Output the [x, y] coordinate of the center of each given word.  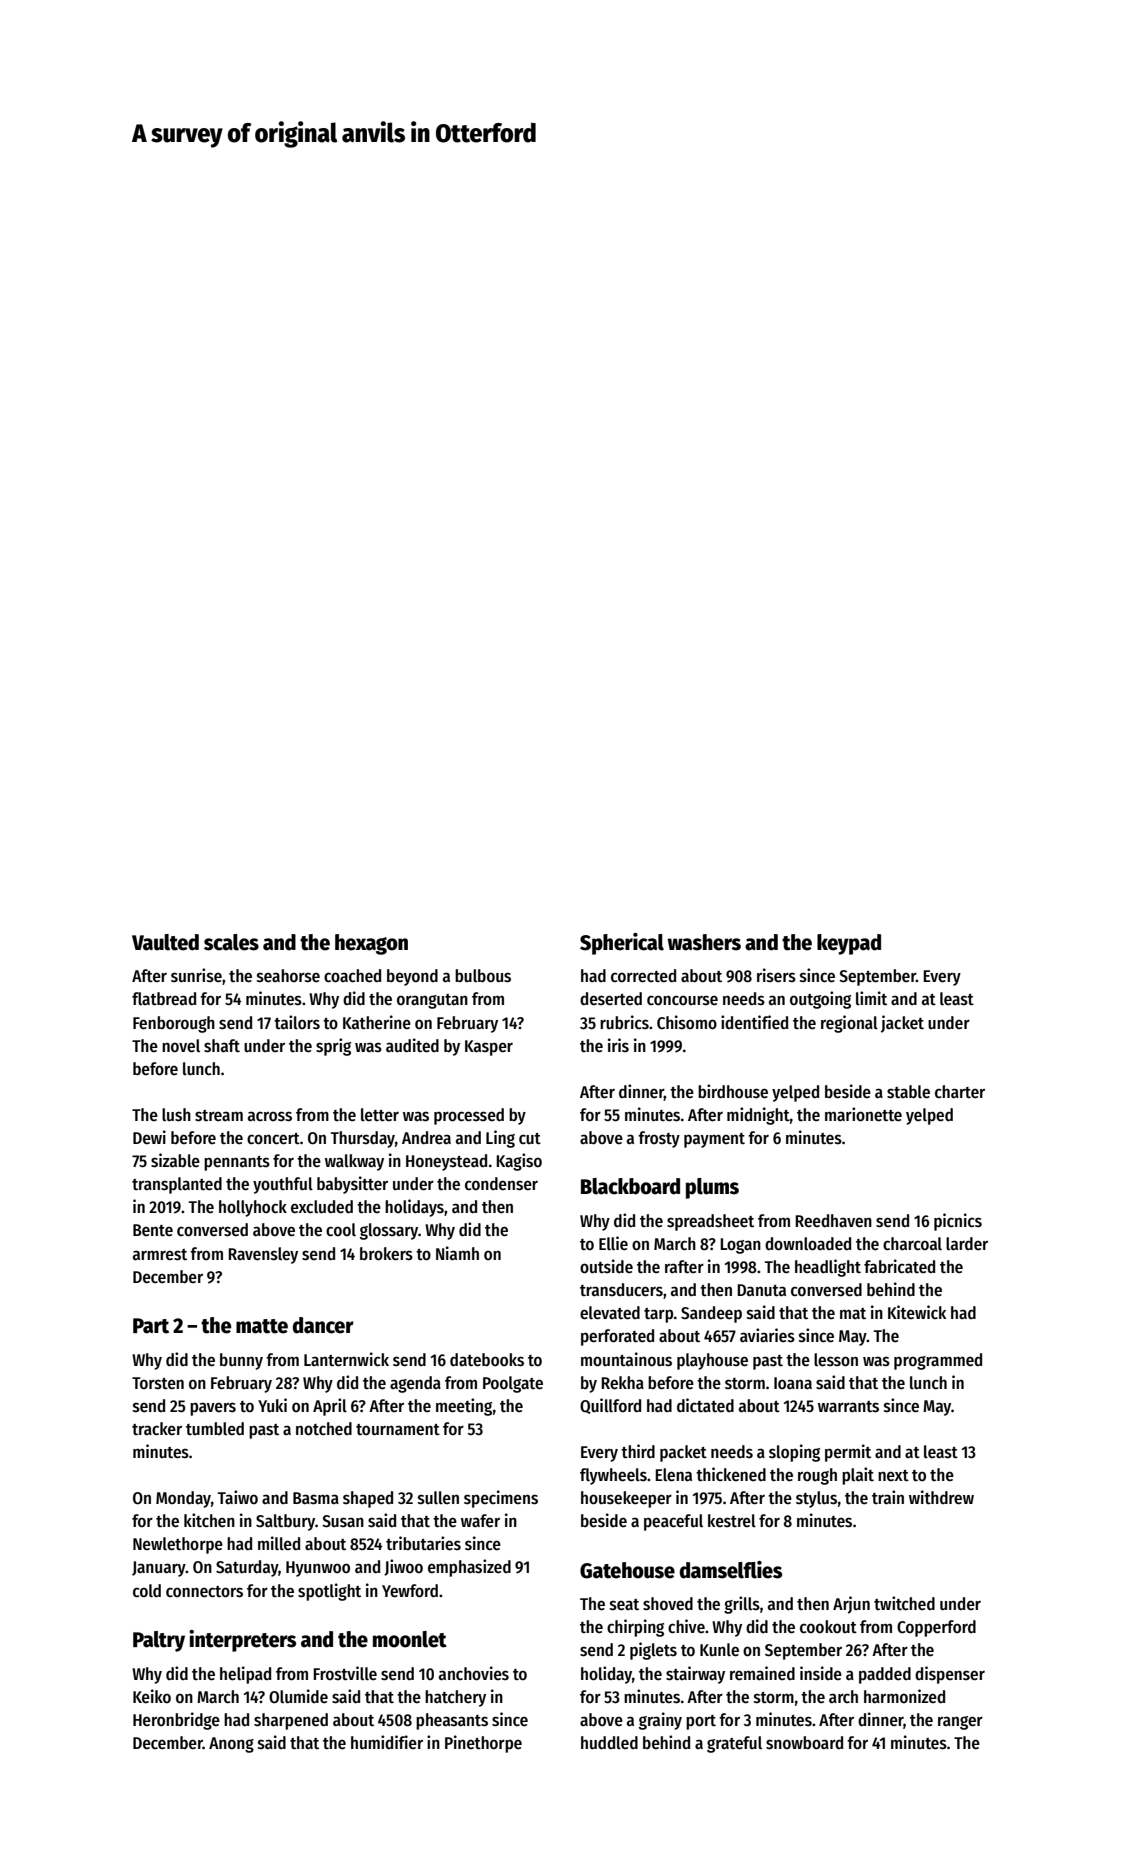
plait [858, 1476]
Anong [231, 1745]
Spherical [622, 944]
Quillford [610, 1406]
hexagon [371, 944]
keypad [849, 944]
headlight [828, 1268]
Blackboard [630, 1186]
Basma [316, 1498]
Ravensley [263, 1255]
